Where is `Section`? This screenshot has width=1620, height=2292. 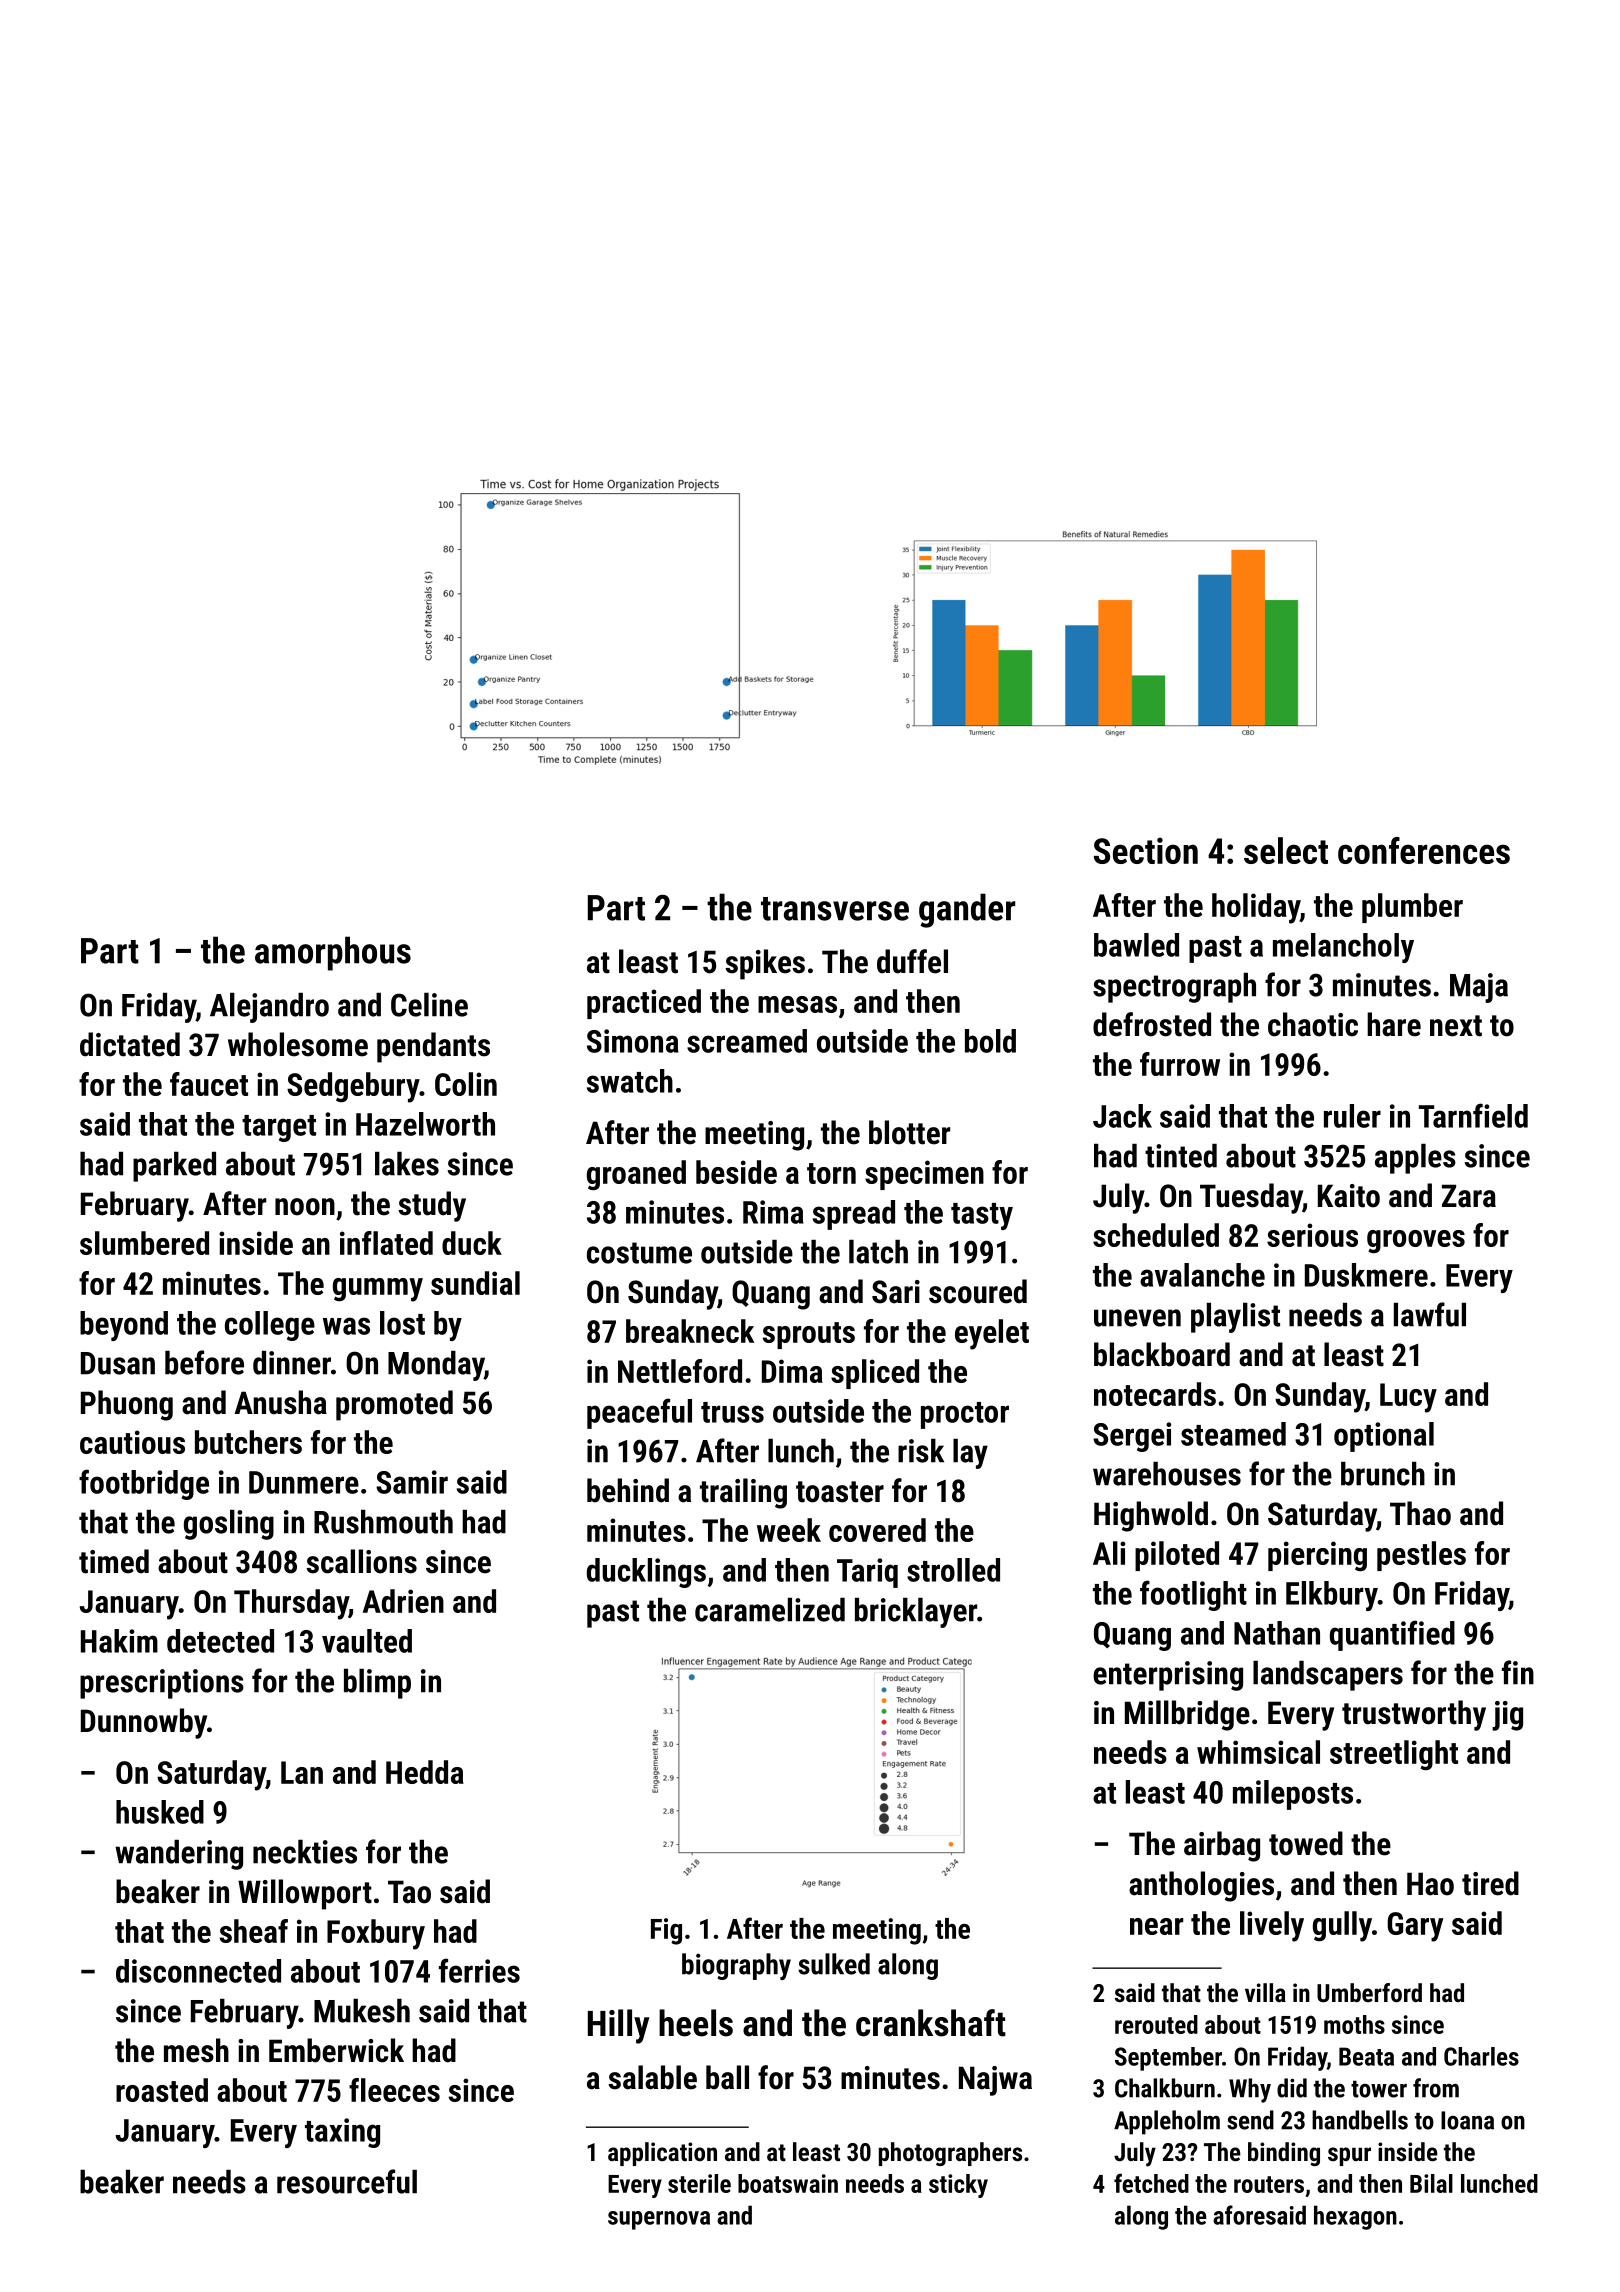
Section is located at coordinates (1146, 850).
